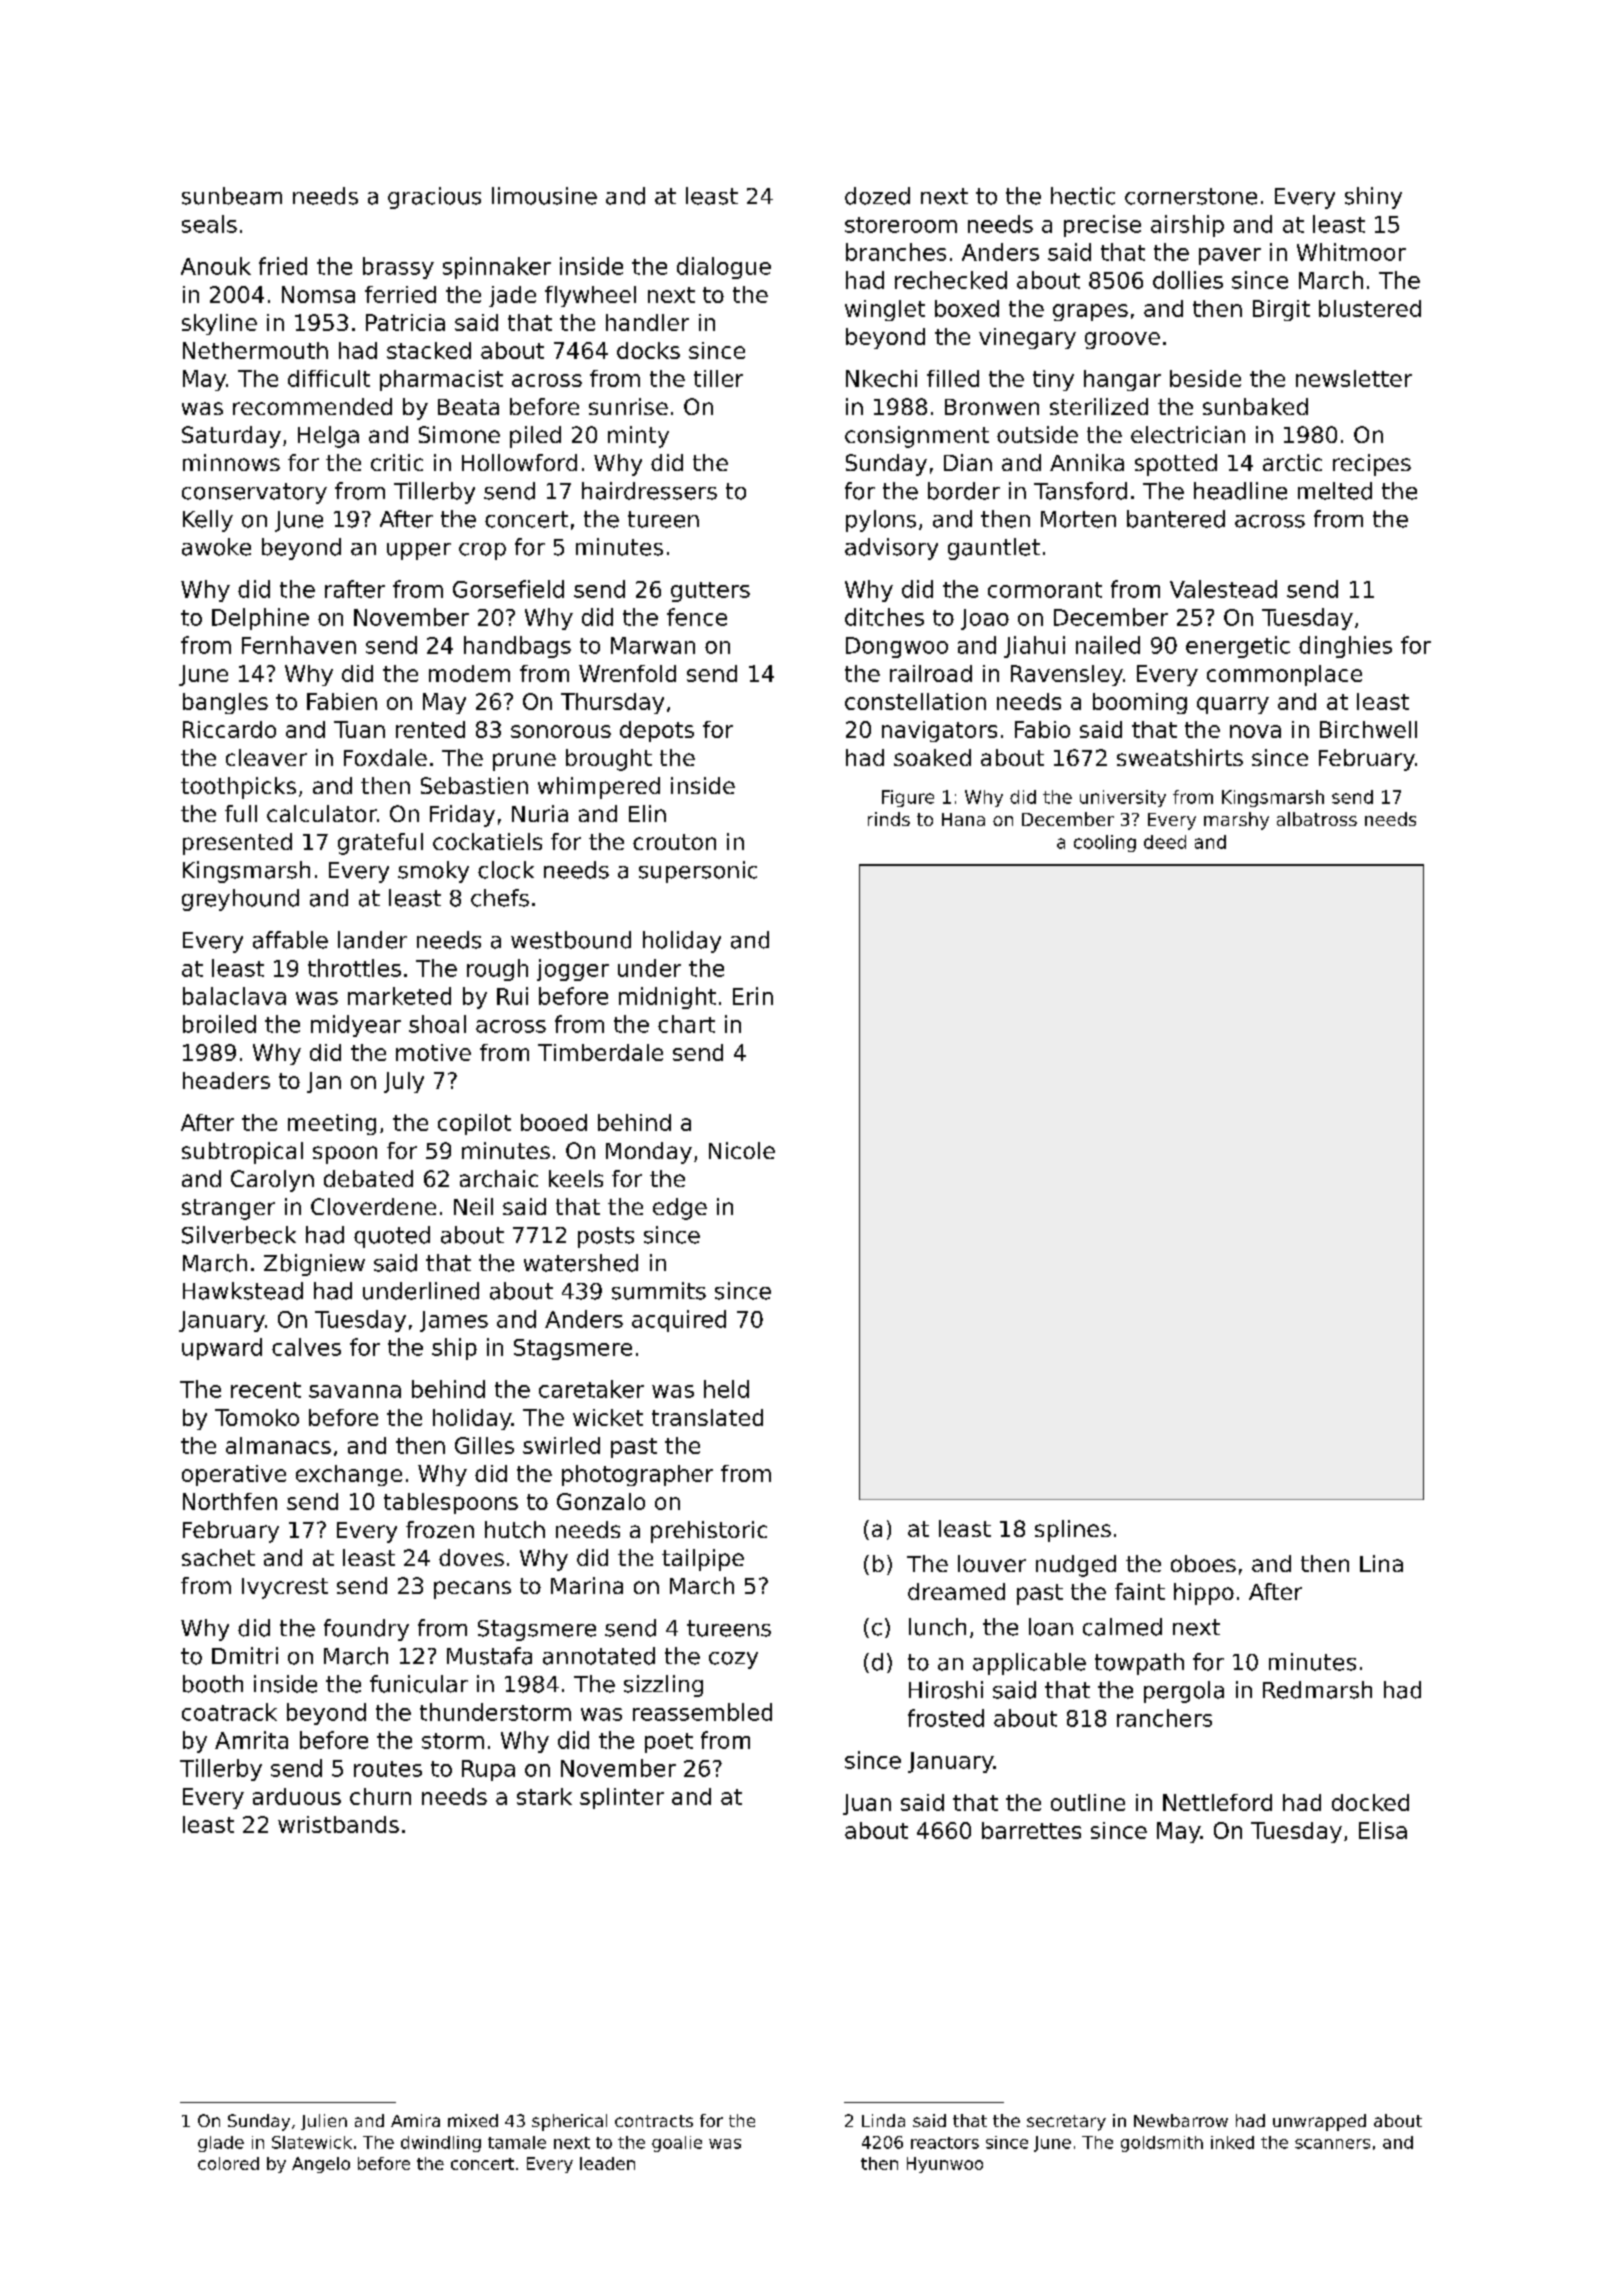 This screenshot has height=2292, width=1620. What do you see at coordinates (686, 1024) in the screenshot?
I see `chart` at bounding box center [686, 1024].
